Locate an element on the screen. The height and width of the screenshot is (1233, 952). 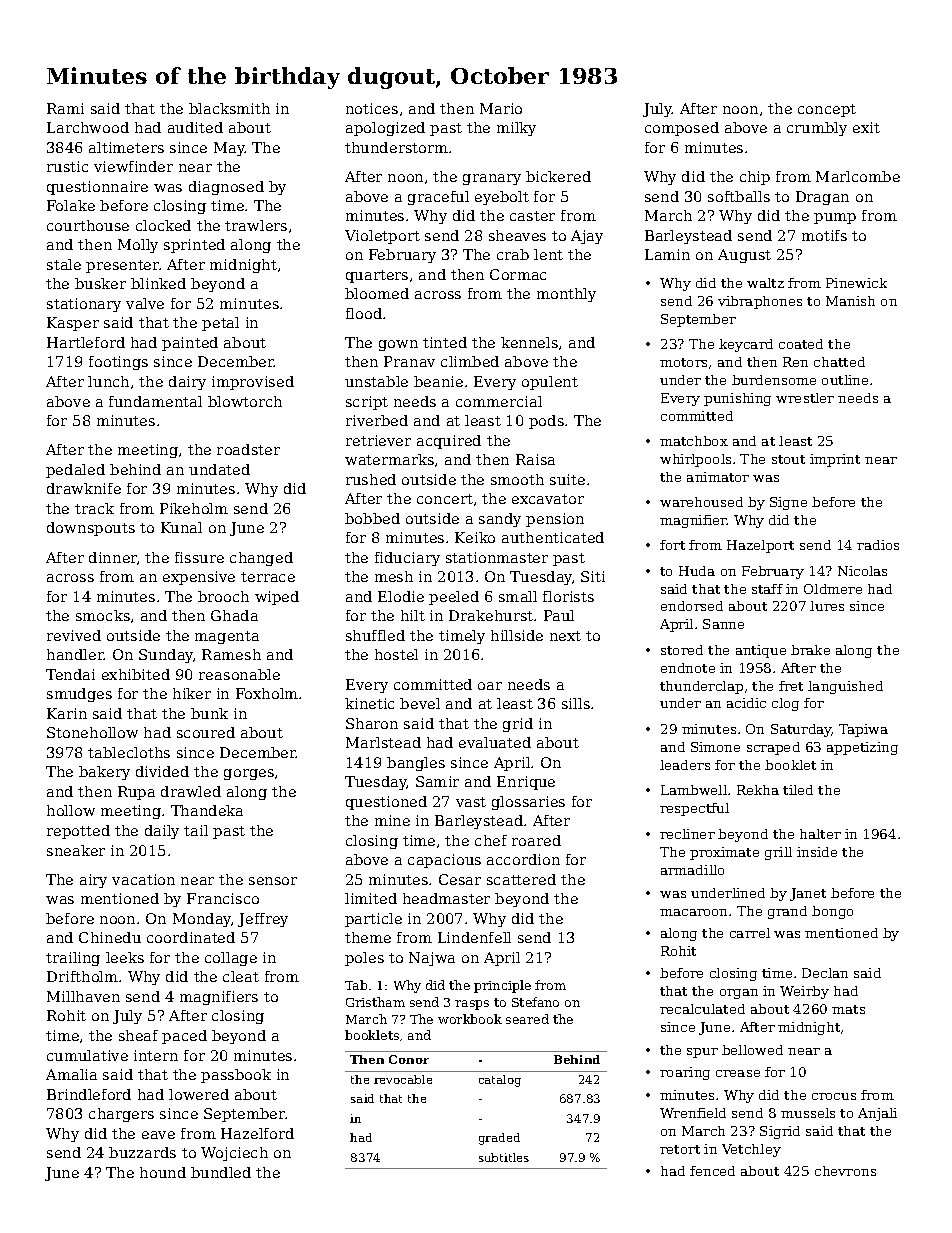
dinner is located at coordinates (113, 557).
